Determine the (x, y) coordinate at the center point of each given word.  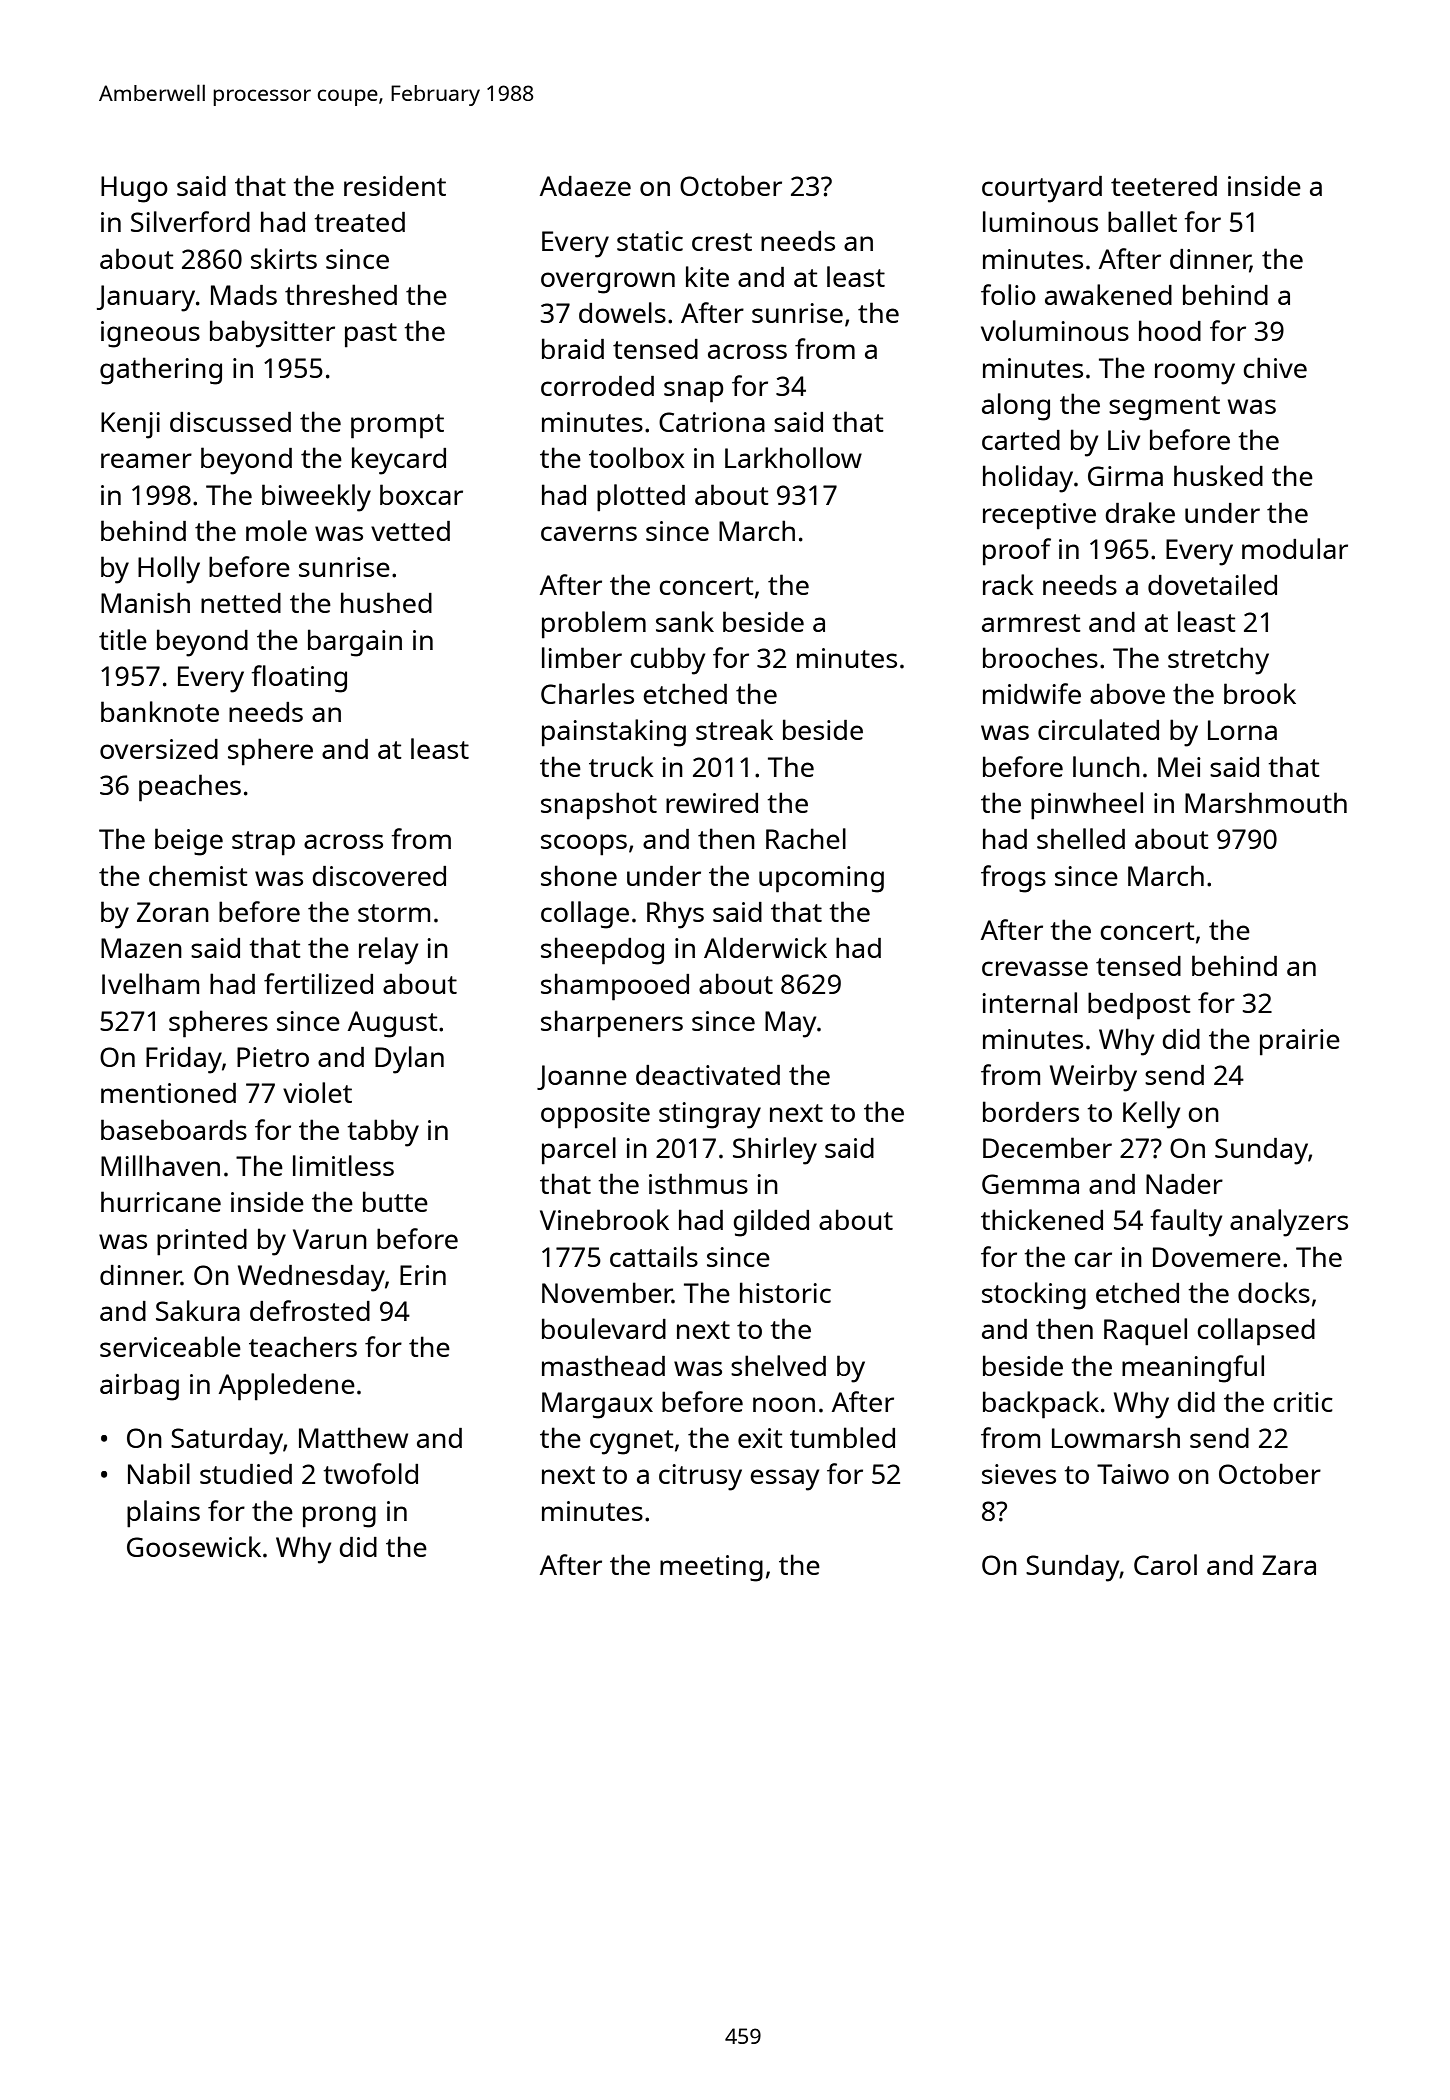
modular (1295, 548)
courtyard (1042, 189)
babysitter (272, 334)
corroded (597, 386)
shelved (778, 1365)
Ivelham (150, 983)
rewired (712, 803)
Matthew (353, 1437)
